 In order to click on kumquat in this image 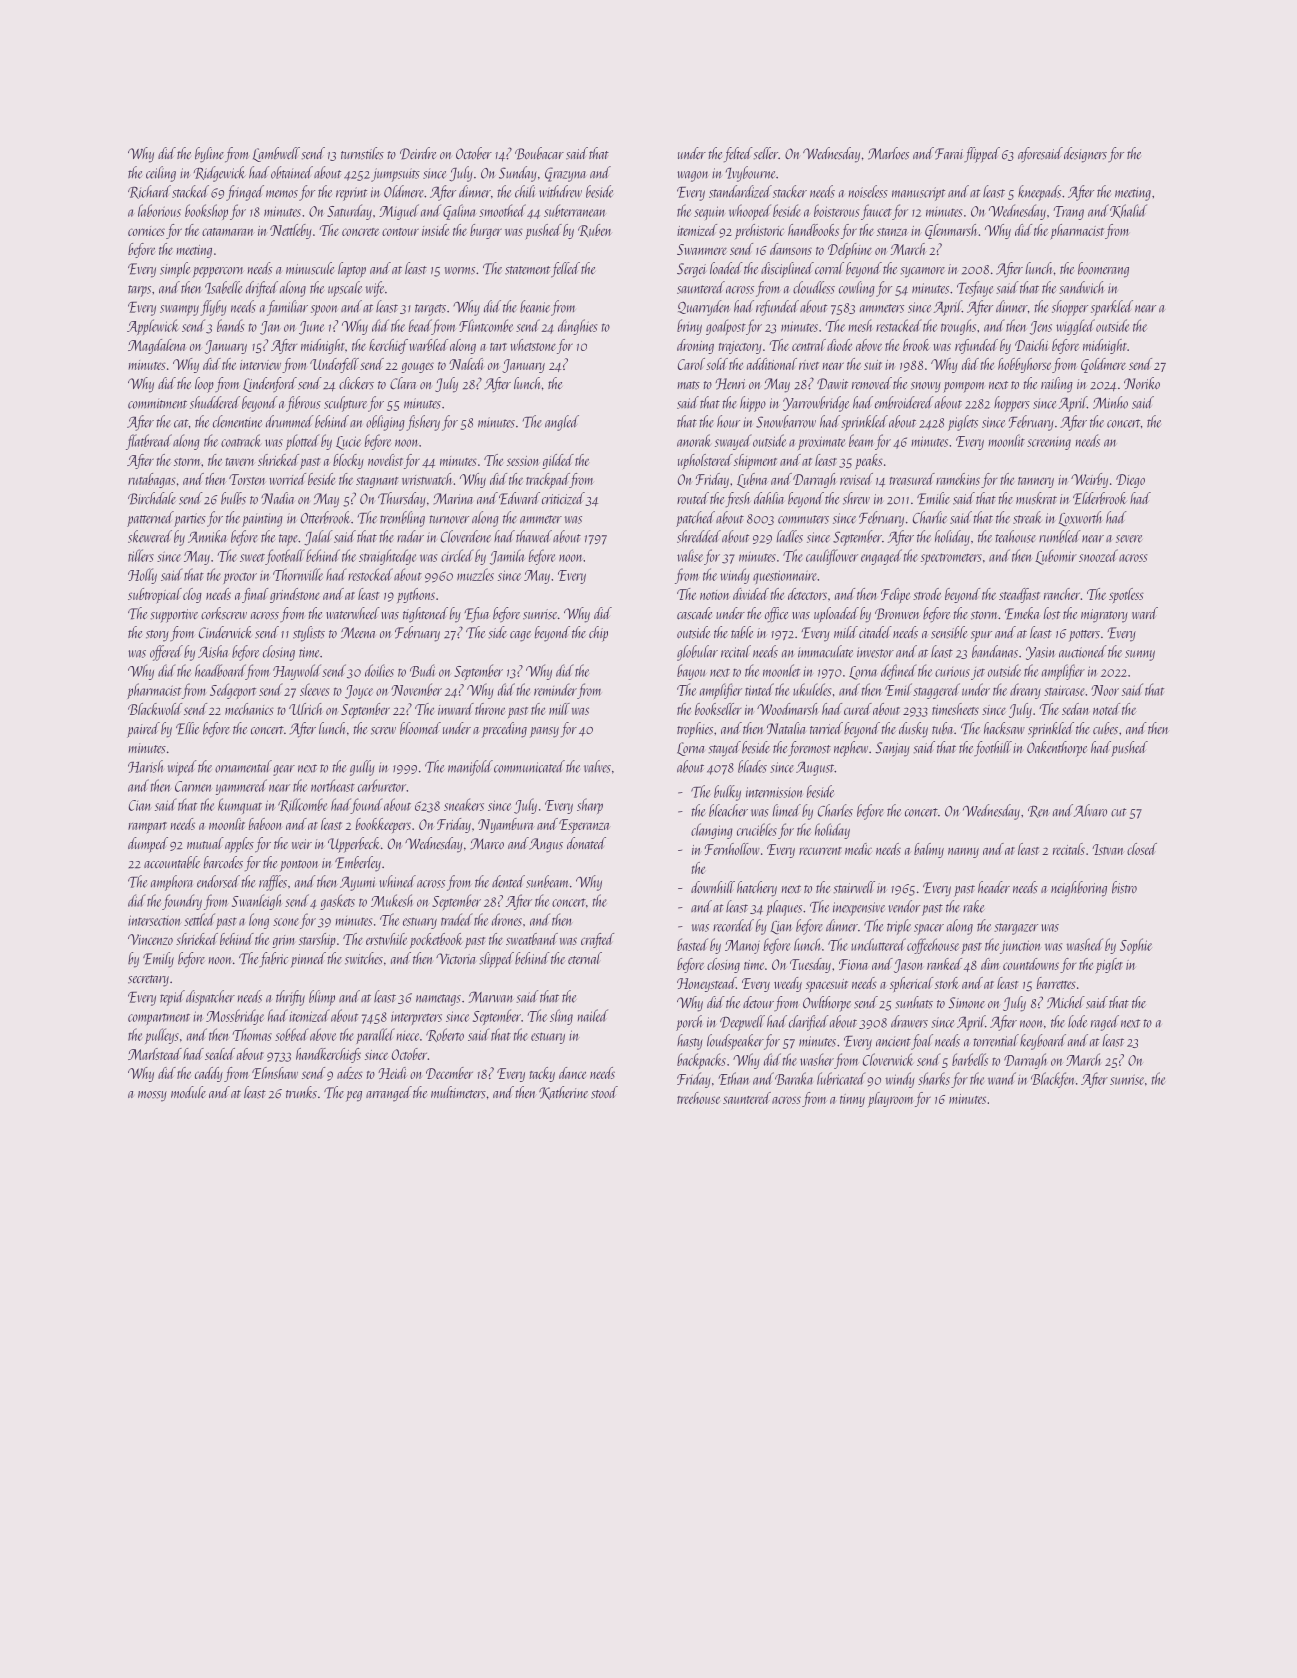, I will do `click(240, 806)`.
